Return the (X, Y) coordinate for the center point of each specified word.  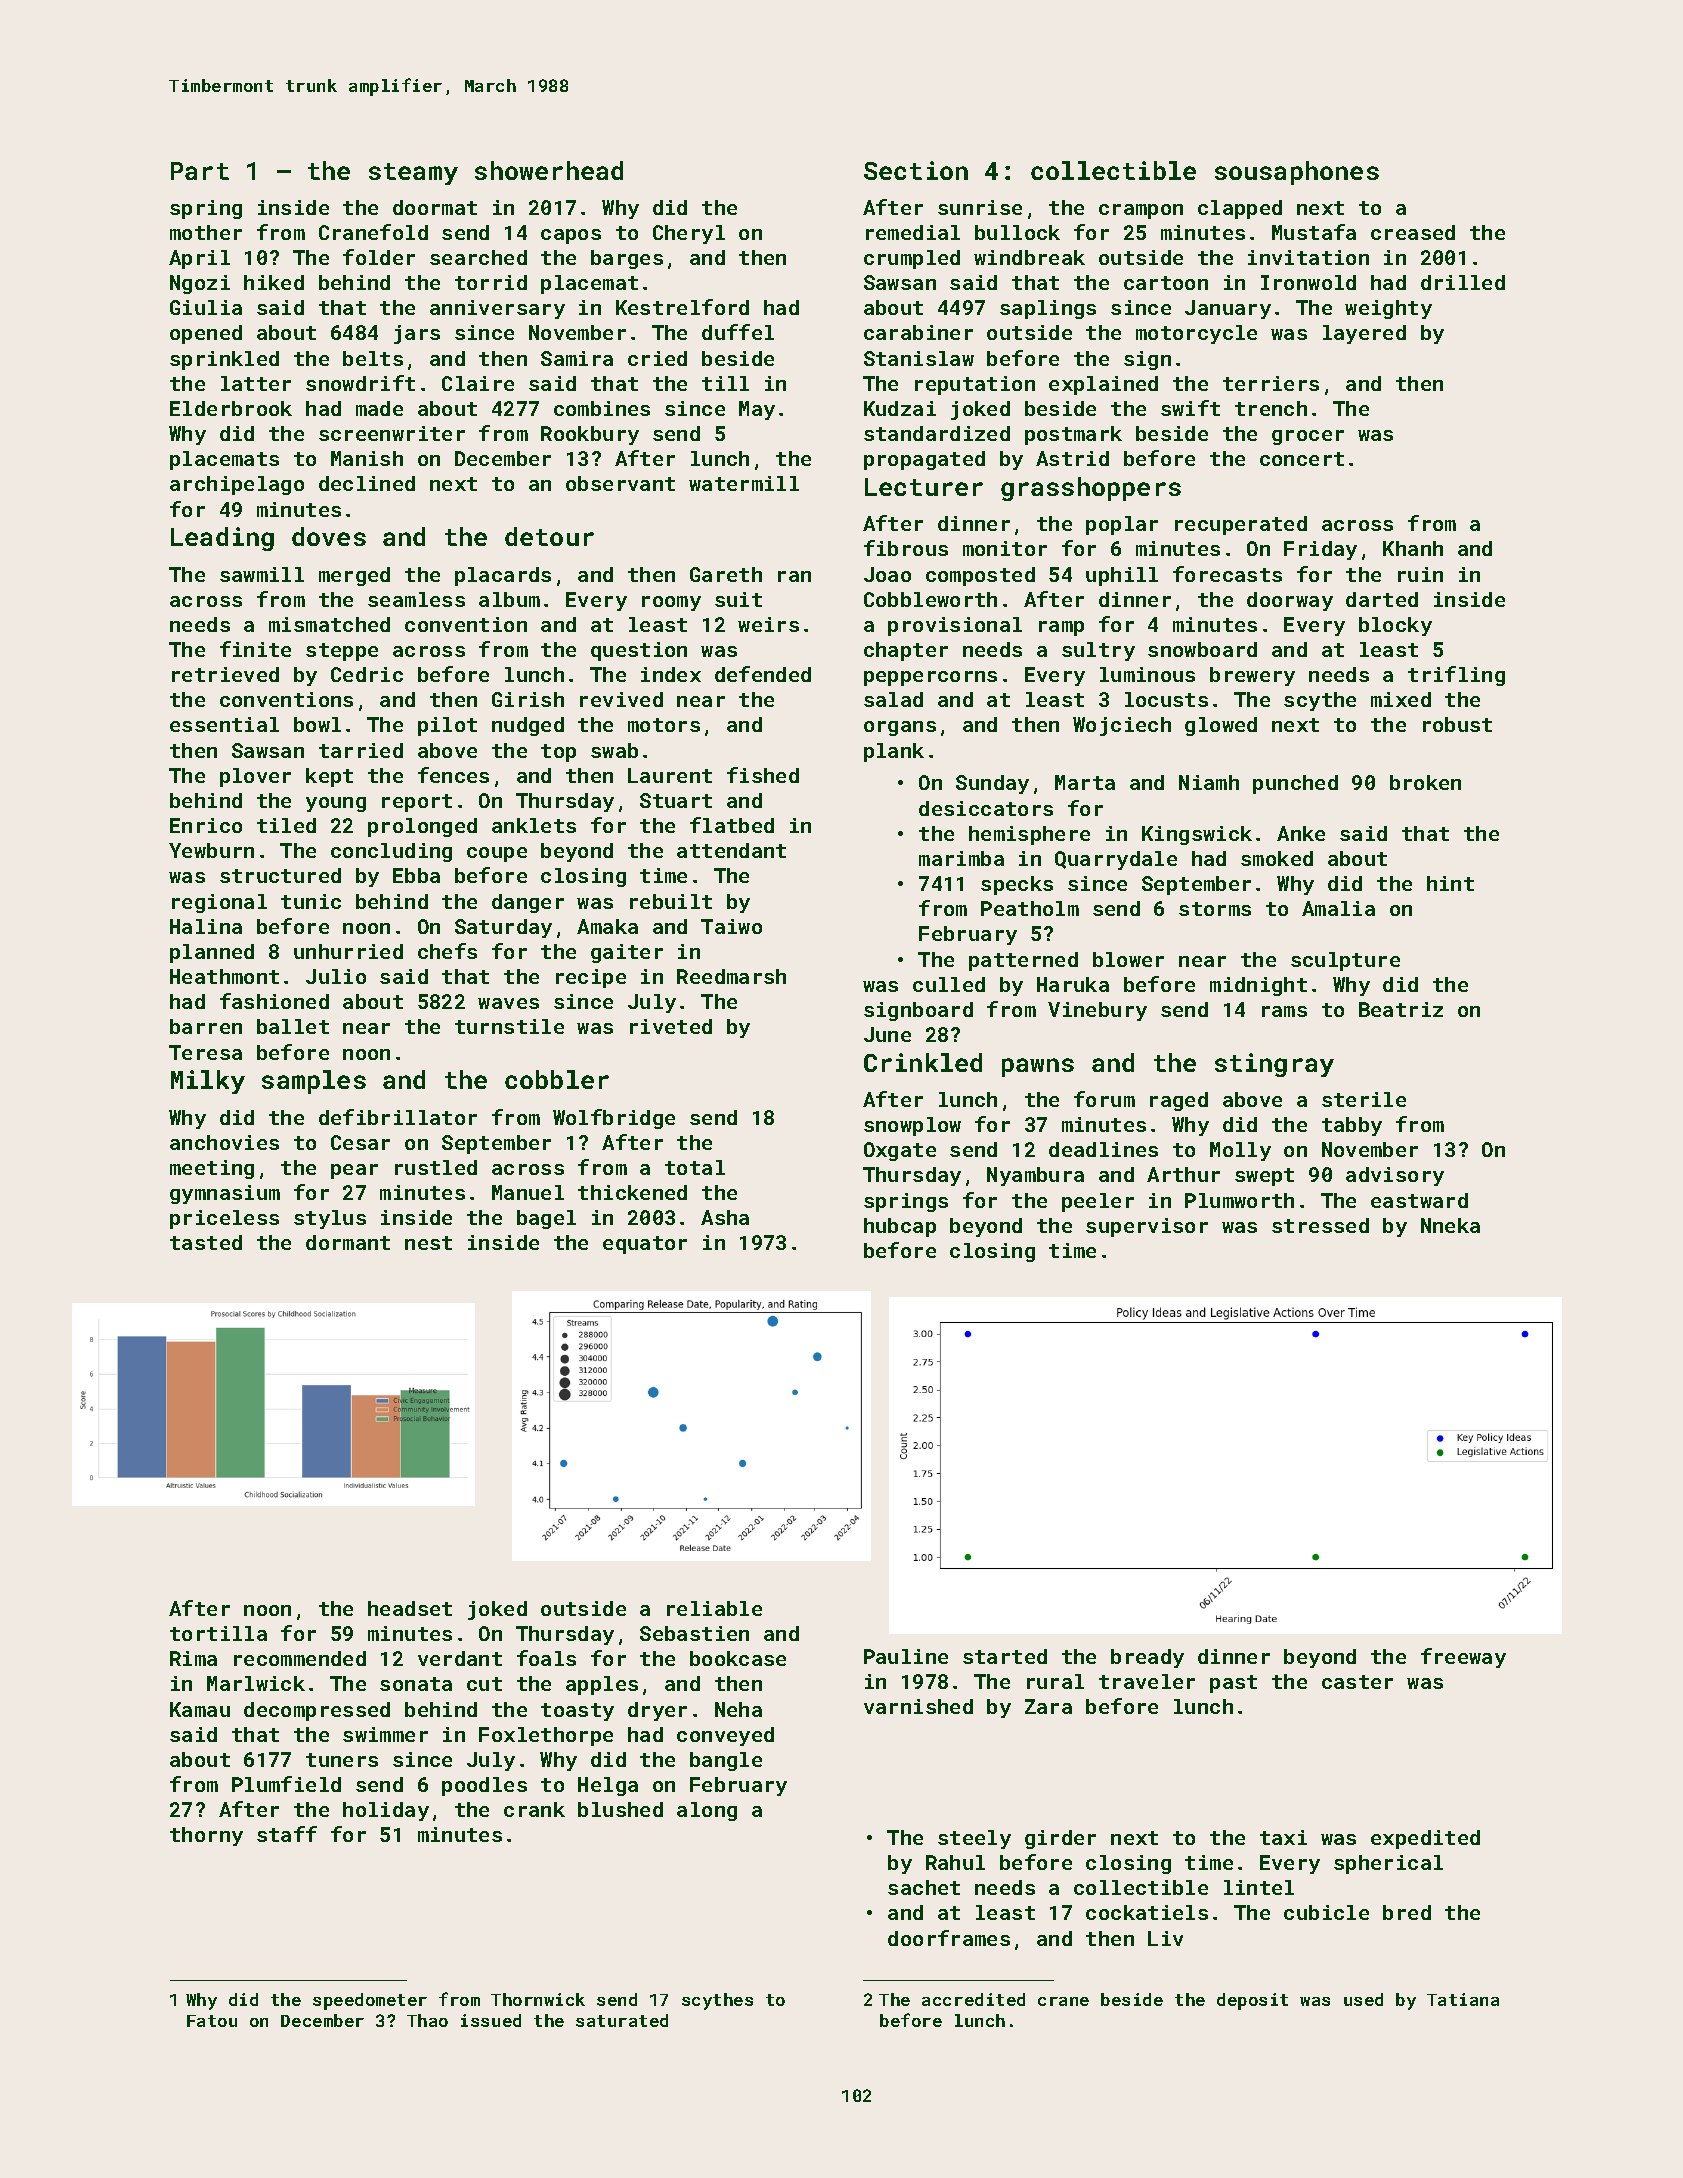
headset (410, 1608)
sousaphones (1297, 173)
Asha (725, 1217)
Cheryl (689, 234)
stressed (1320, 1225)
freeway (1463, 1658)
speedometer (370, 2001)
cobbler (557, 1079)
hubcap (900, 1227)
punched (1295, 784)
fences (453, 775)
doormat (435, 207)
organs (900, 728)
